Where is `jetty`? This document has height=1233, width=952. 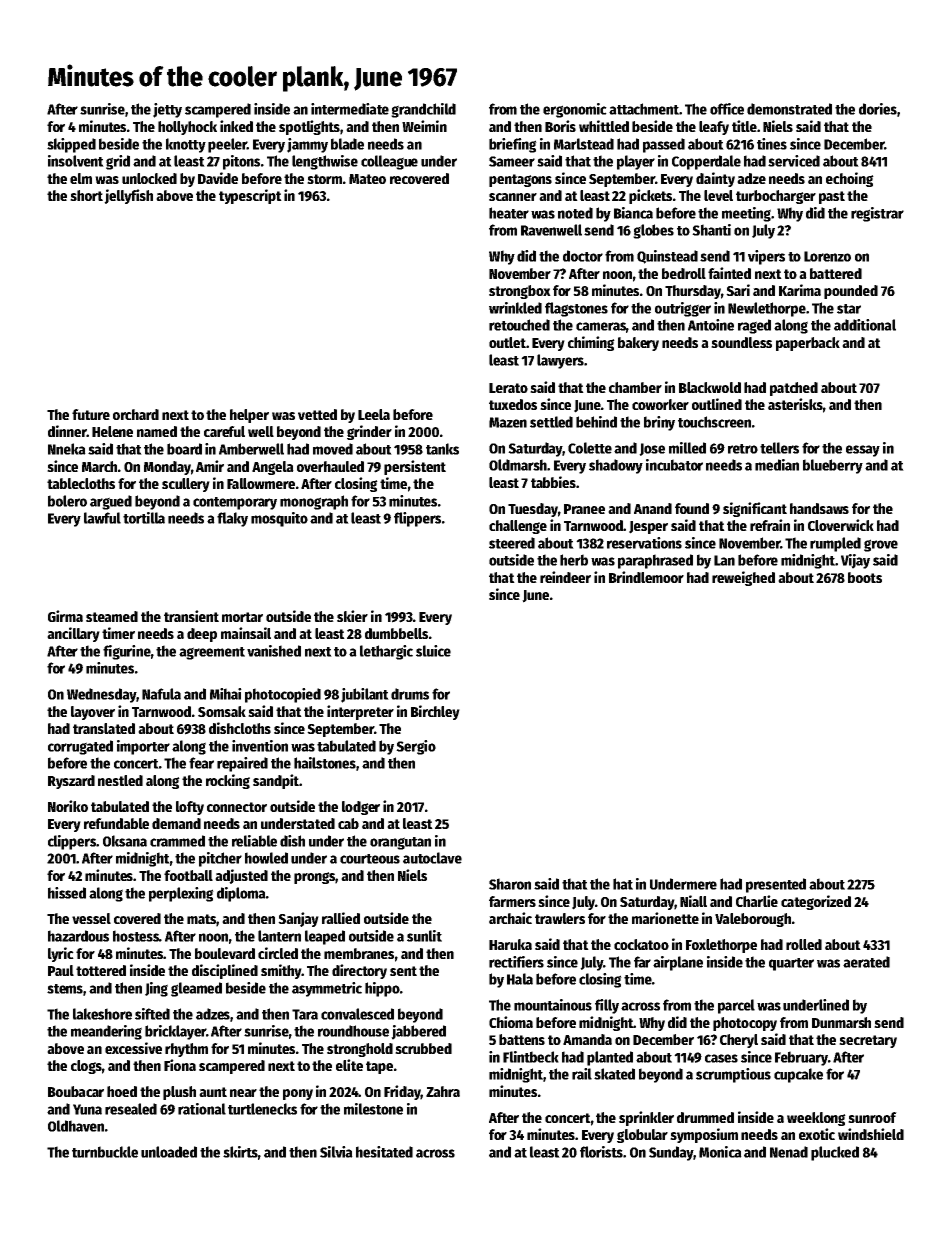 jetty is located at coordinates (167, 110).
